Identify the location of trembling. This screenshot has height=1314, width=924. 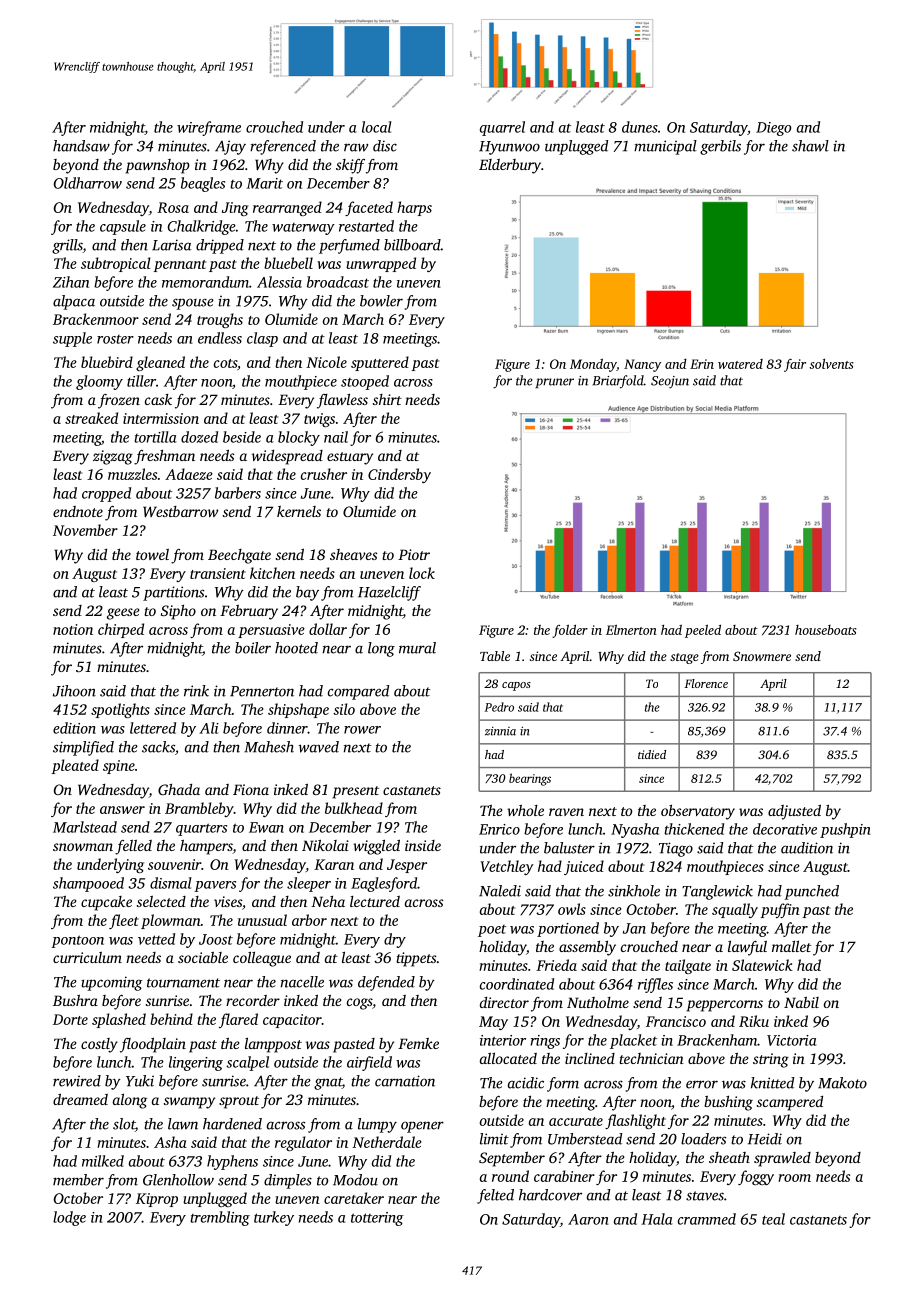
(220, 1218).
